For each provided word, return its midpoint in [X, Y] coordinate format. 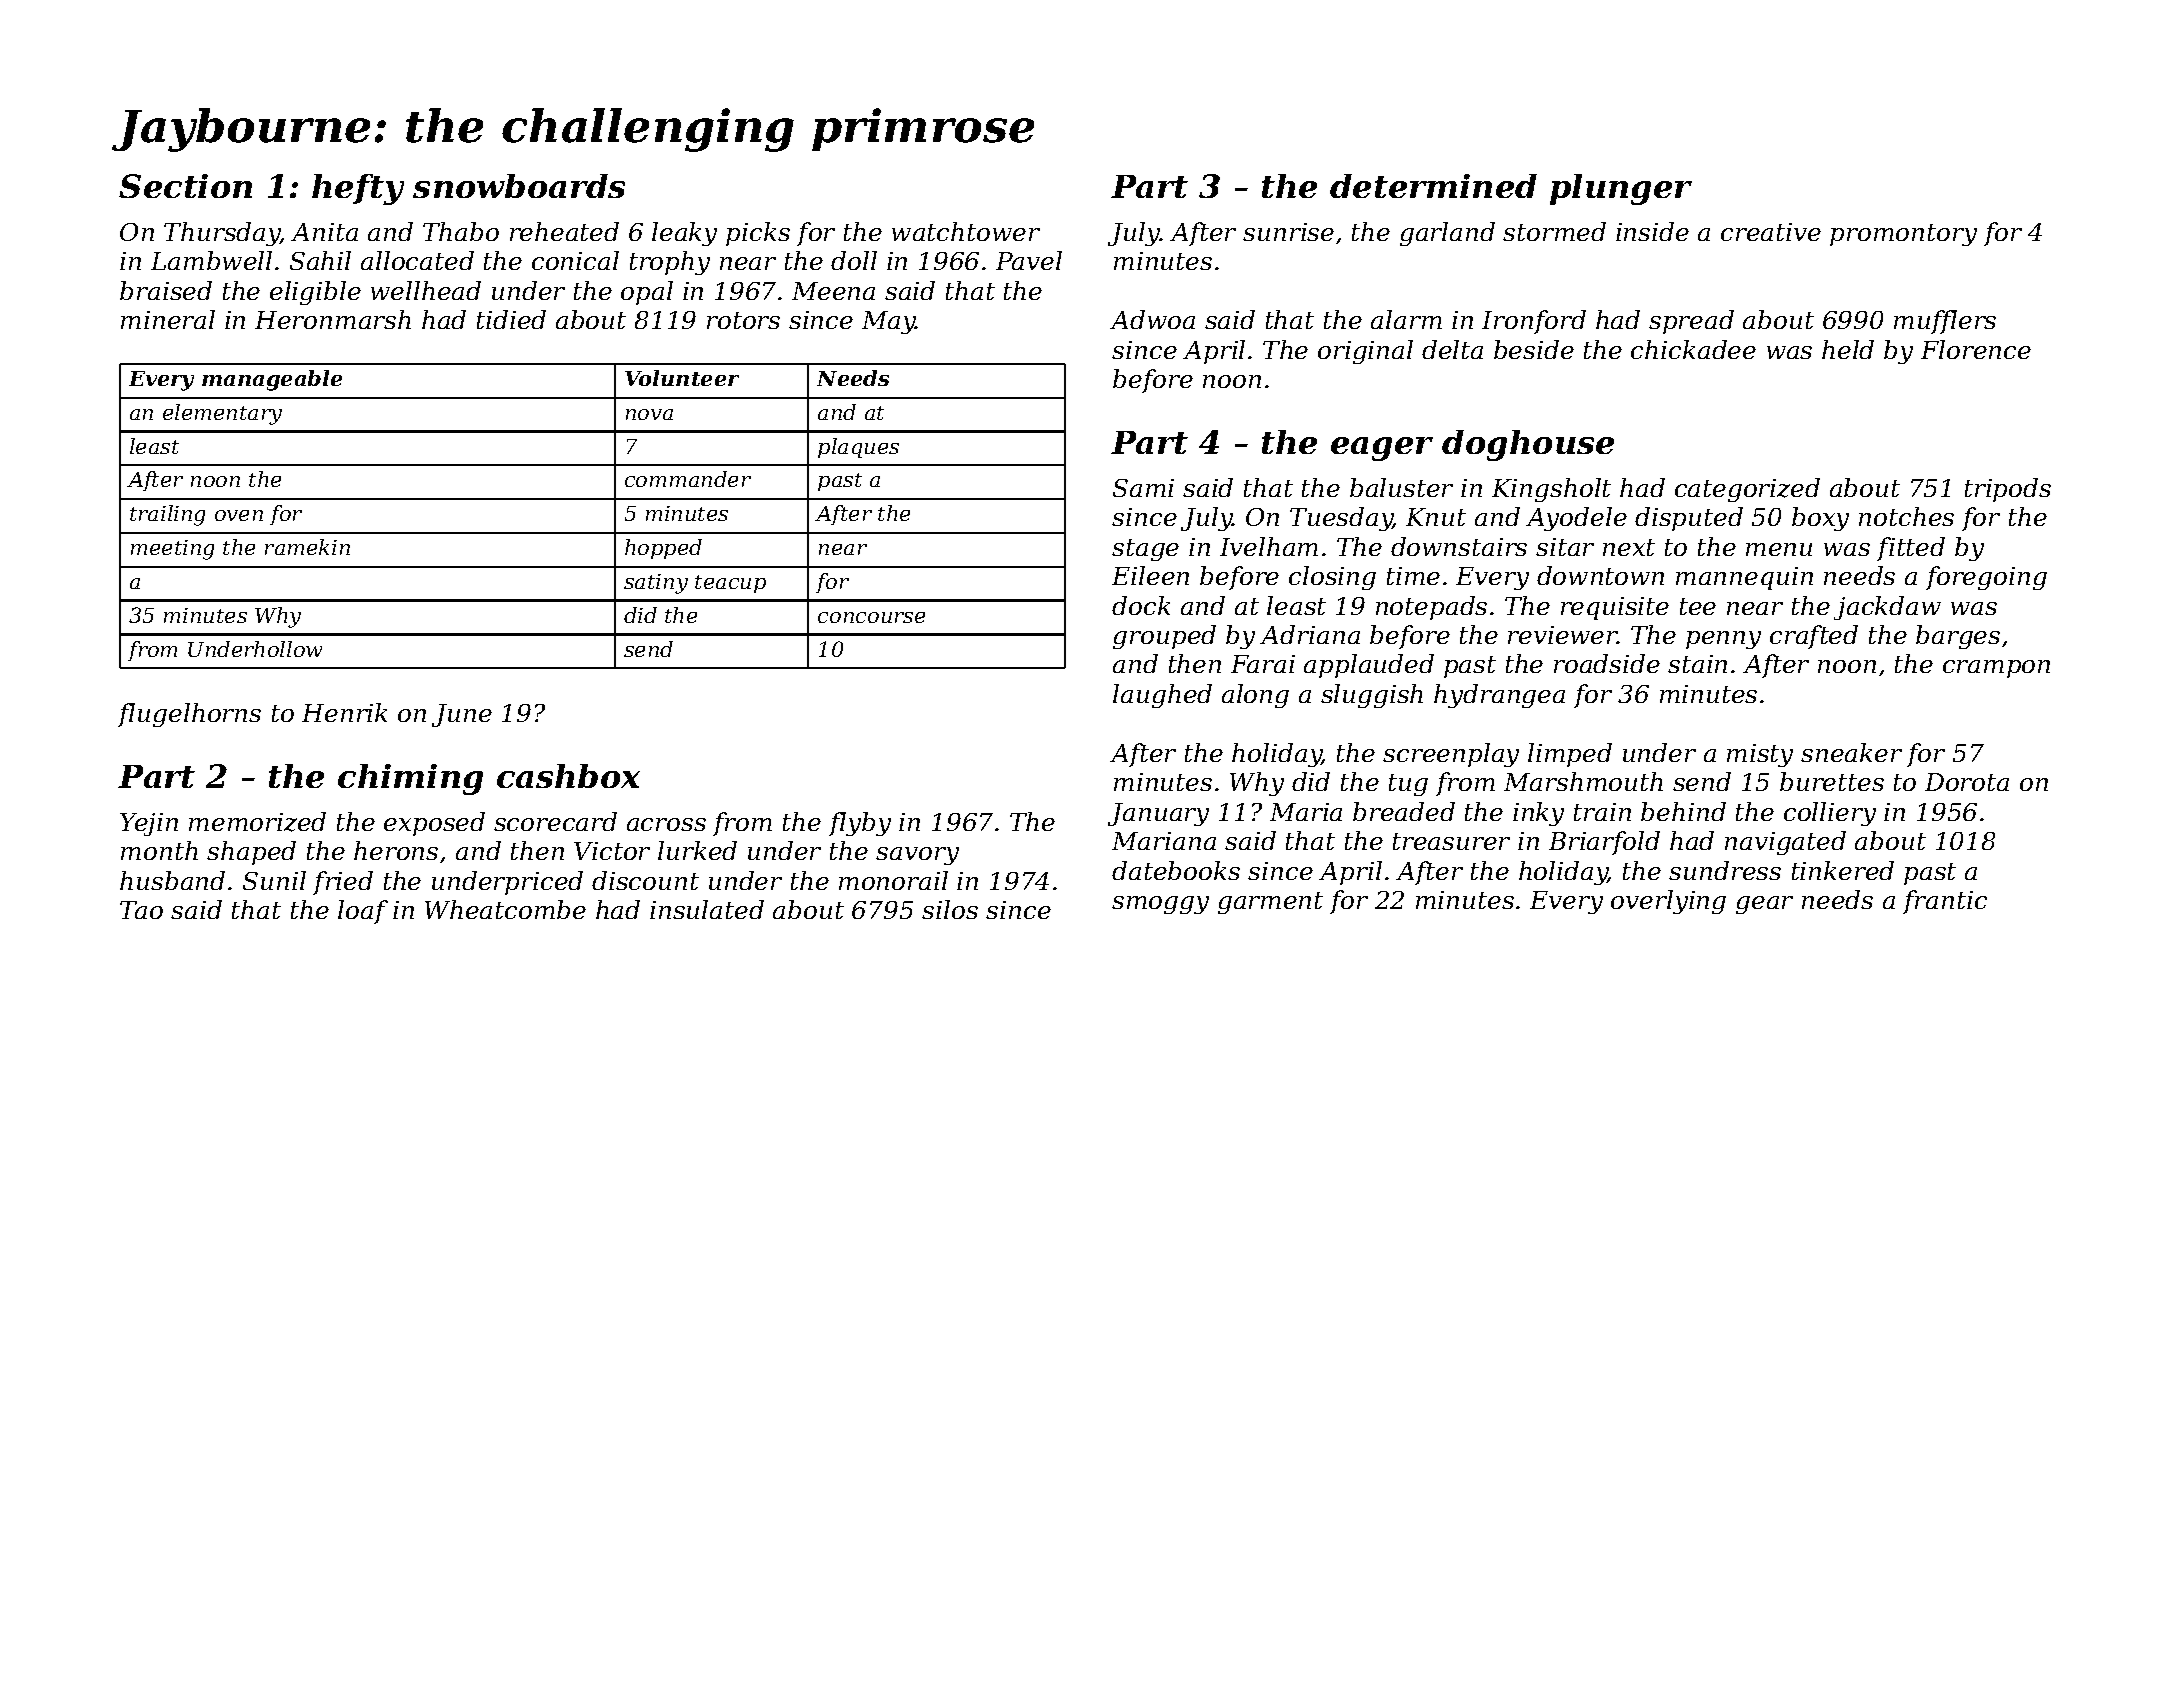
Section [185, 186]
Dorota [1967, 782]
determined [1433, 186]
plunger [1621, 189]
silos [950, 909]
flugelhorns [189, 715]
